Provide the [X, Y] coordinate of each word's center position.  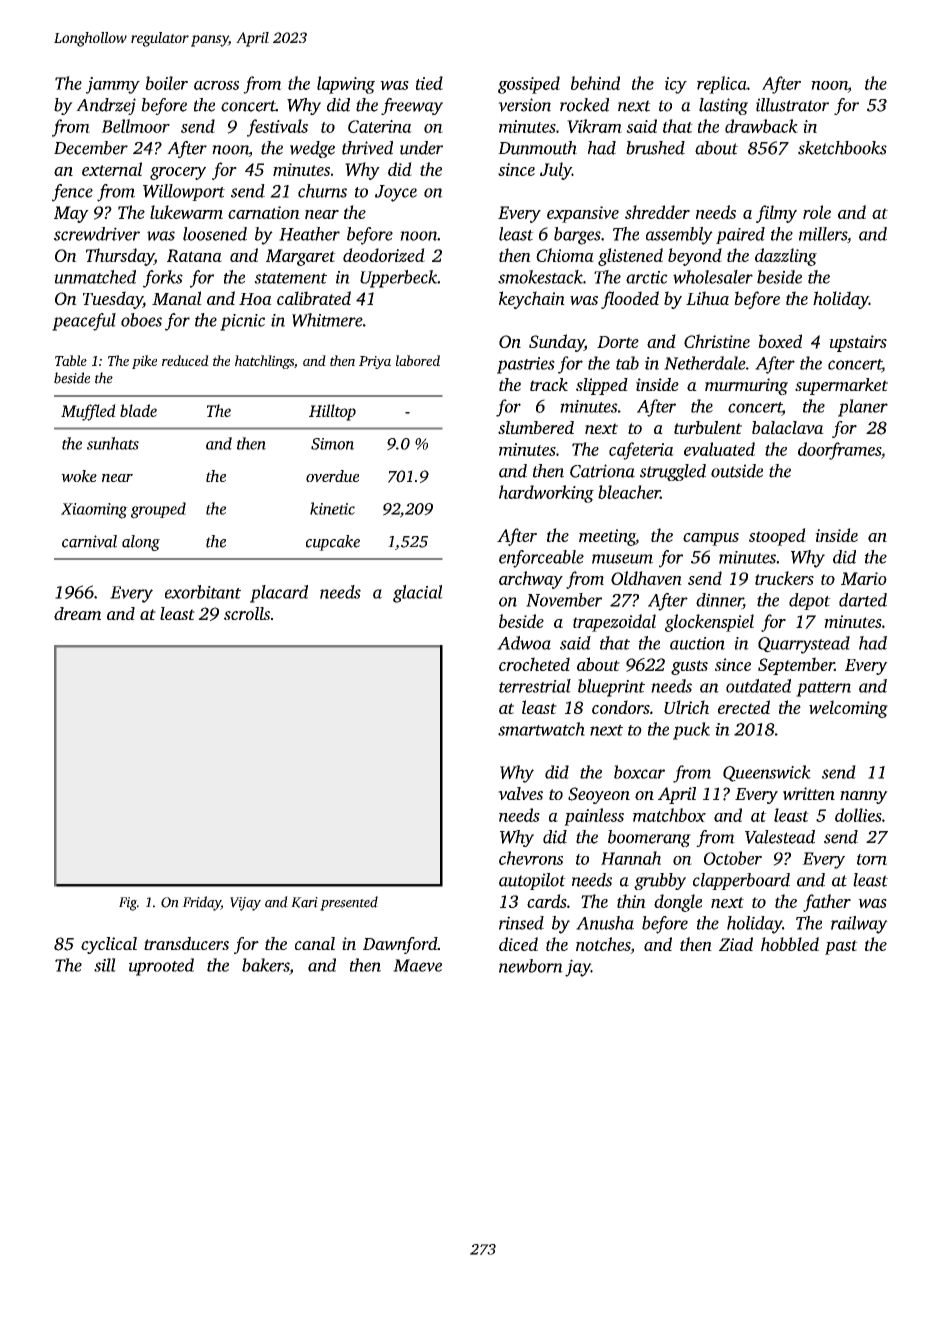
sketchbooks [842, 148]
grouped [158, 510]
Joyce [396, 193]
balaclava [788, 427]
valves [520, 793]
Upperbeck [398, 279]
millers [823, 234]
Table [71, 360]
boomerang [649, 838]
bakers [265, 965]
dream [77, 613]
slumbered [536, 427]
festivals [277, 128]
